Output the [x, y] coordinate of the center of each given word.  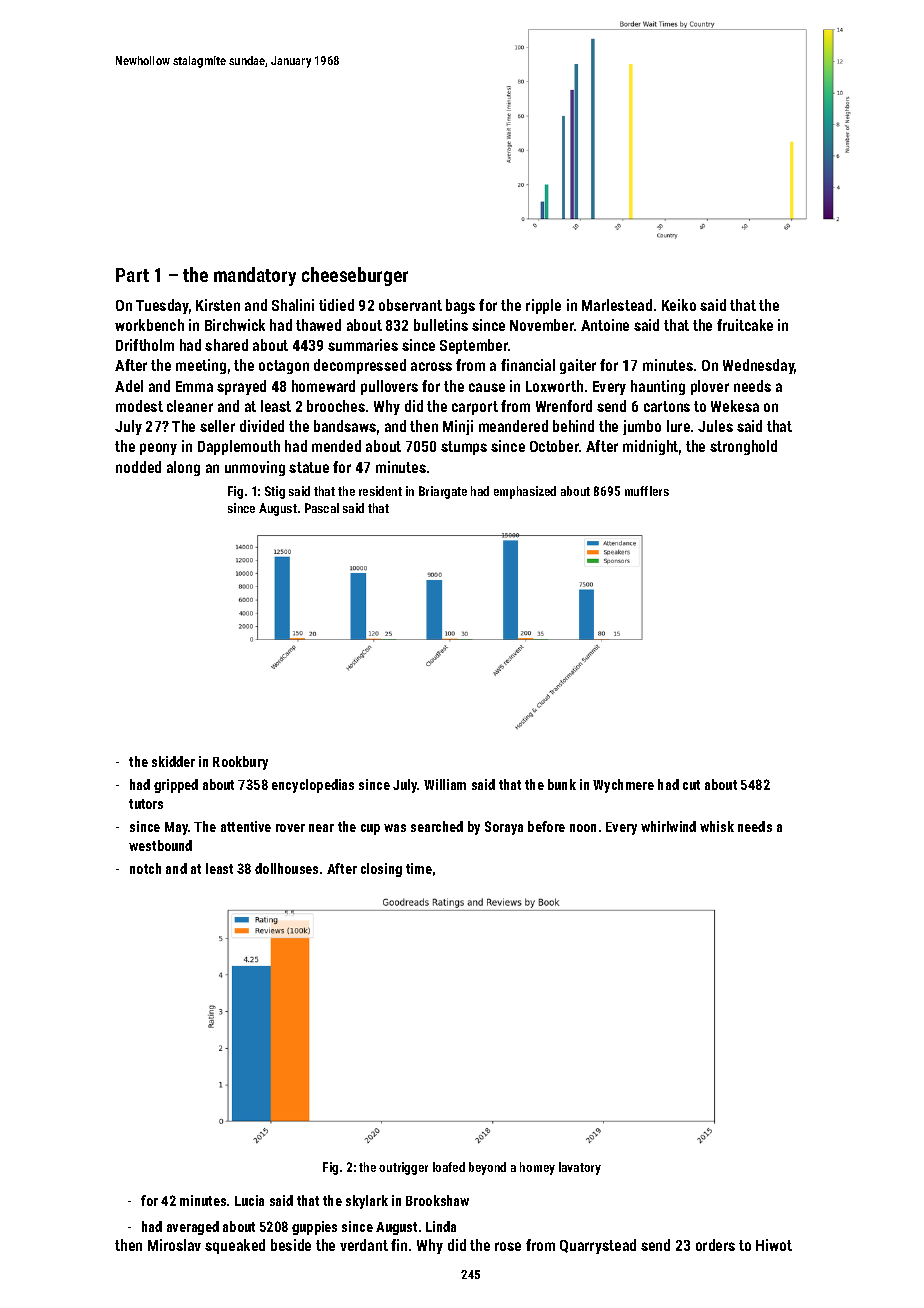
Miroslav [174, 1245]
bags [460, 306]
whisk [717, 826]
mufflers [647, 491]
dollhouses [286, 868]
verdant [364, 1245]
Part [132, 275]
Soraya [504, 828]
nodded [138, 467]
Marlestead [617, 305]
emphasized [525, 492]
